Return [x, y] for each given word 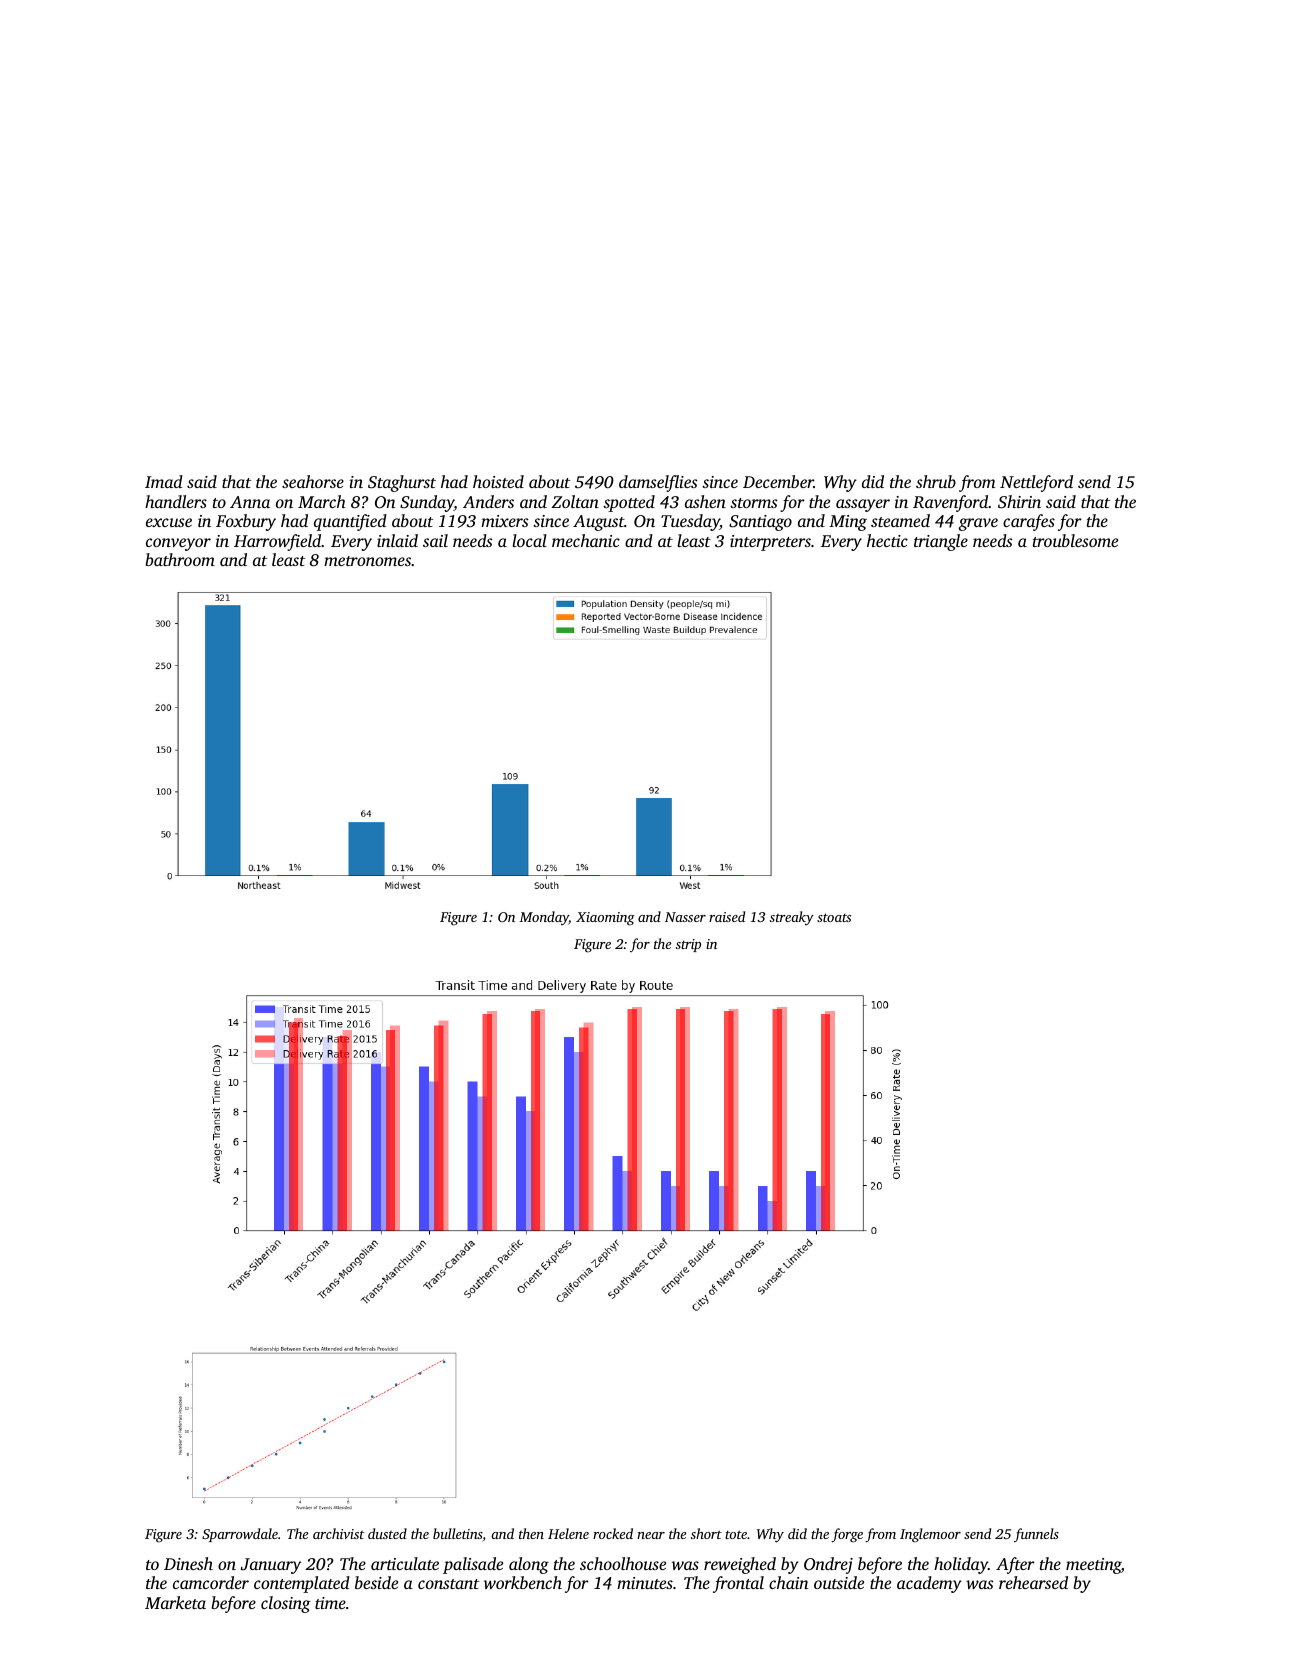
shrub [936, 481]
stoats [834, 917]
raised [727, 916]
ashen [705, 501]
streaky [792, 918]
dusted [387, 1533]
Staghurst [402, 483]
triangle [941, 542]
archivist [338, 1533]
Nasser [685, 917]
